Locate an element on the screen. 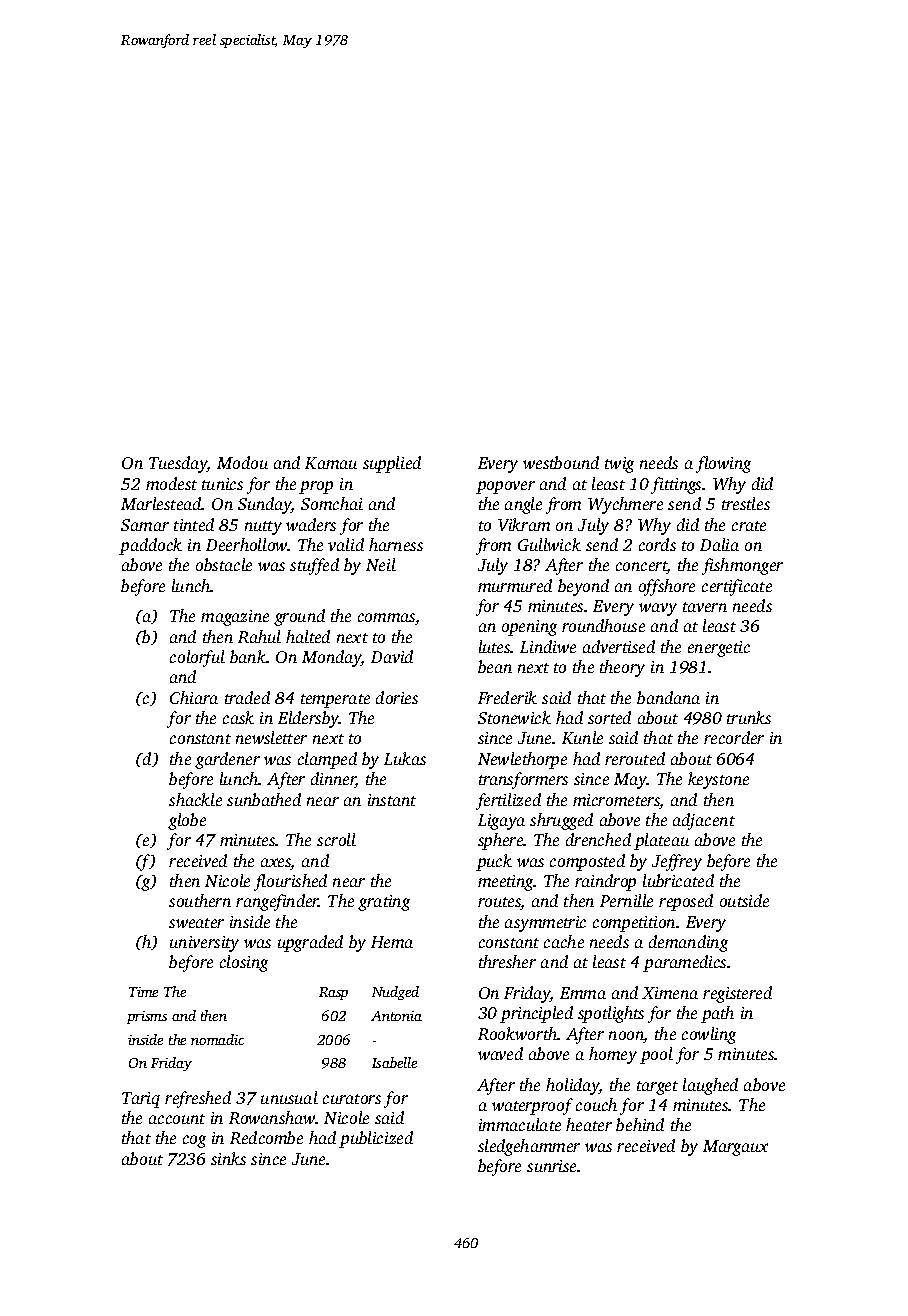 This screenshot has height=1316, width=908. tinted is located at coordinates (194, 524).
